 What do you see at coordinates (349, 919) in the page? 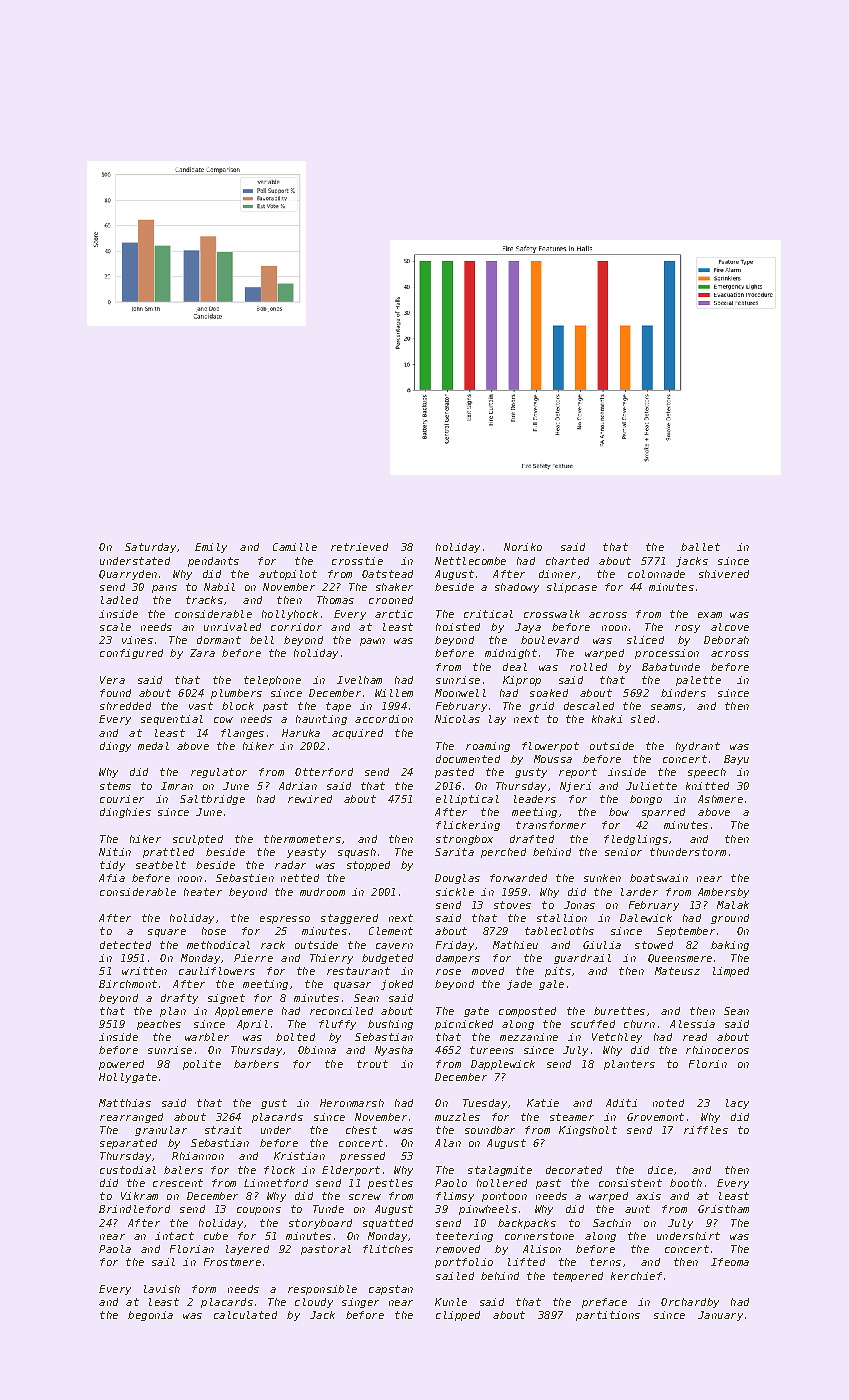
I see `staggered` at bounding box center [349, 919].
